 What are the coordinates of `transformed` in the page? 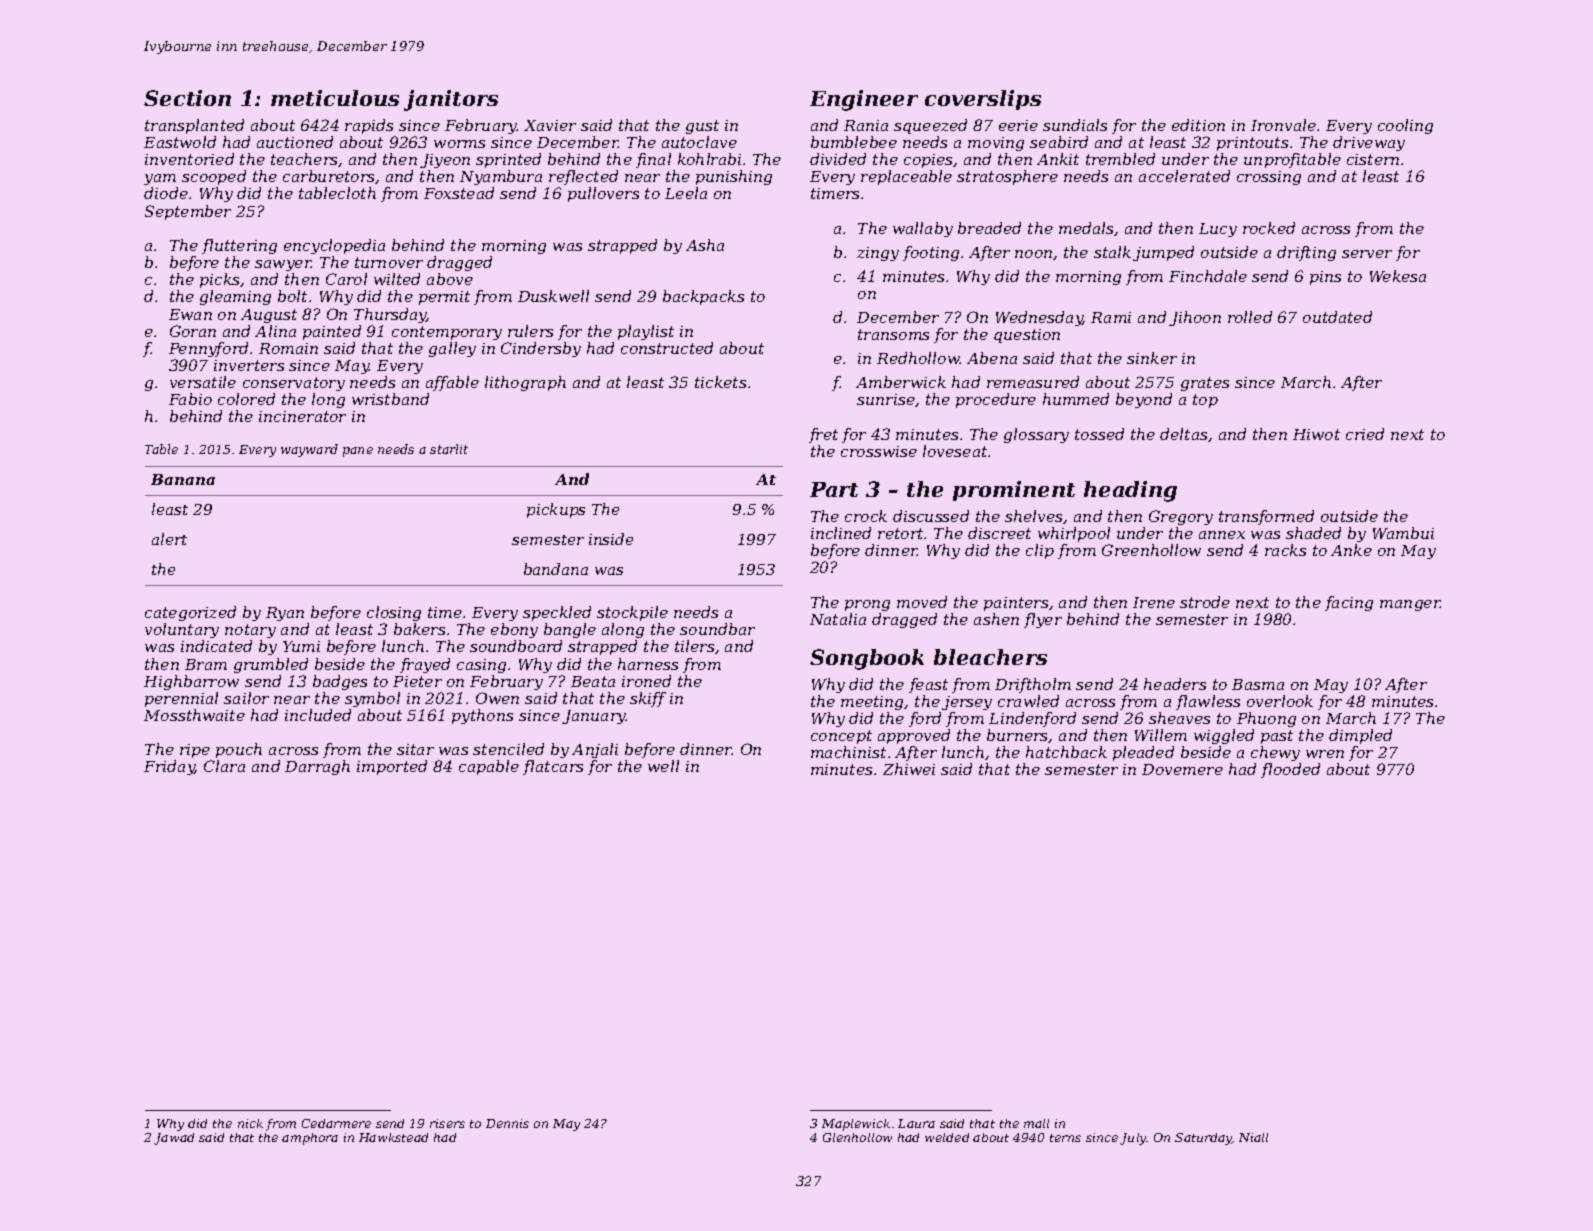 It's located at (1266, 517).
